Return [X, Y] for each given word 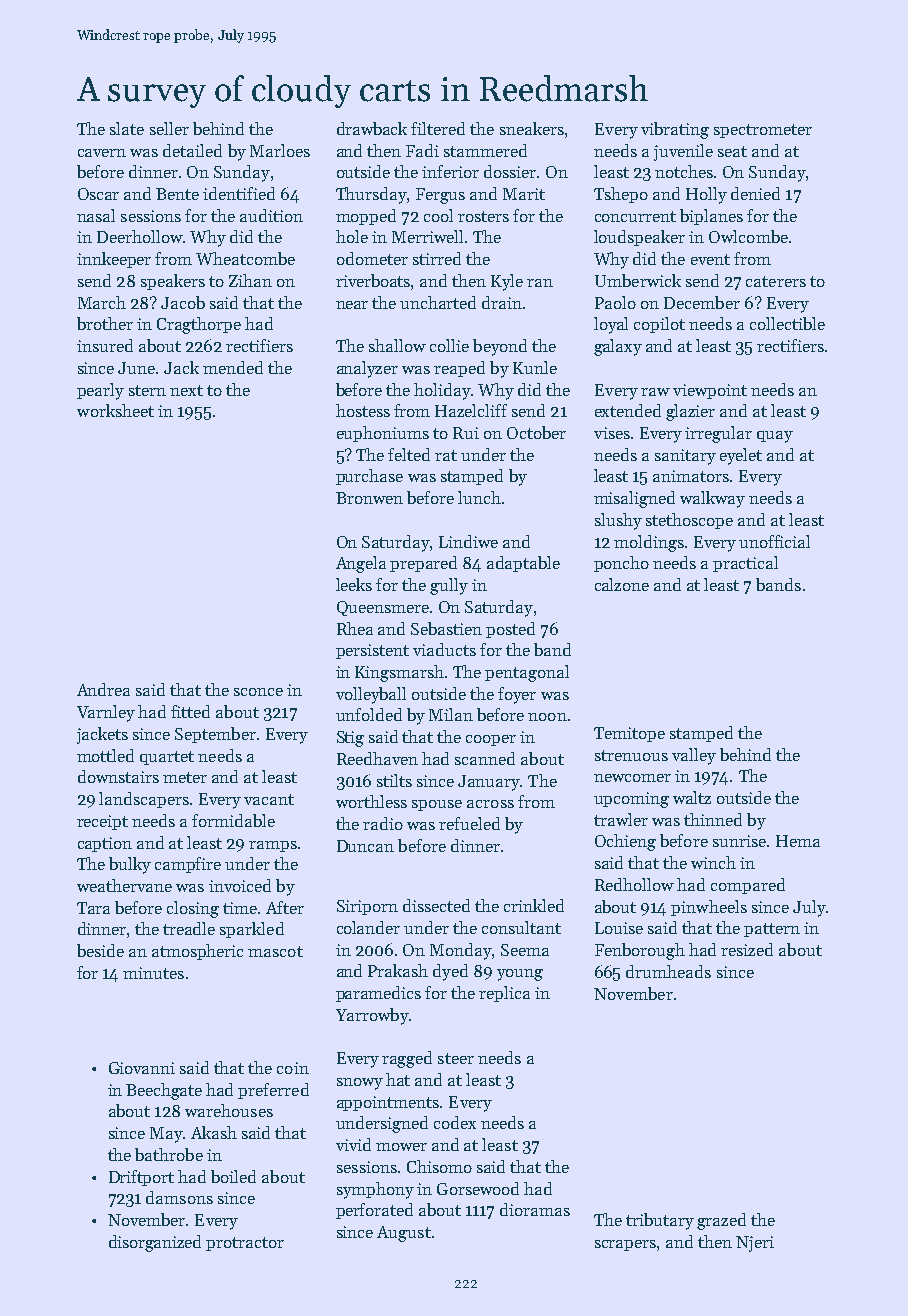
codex [455, 1122]
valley [694, 756]
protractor [245, 1244]
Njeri [755, 1244]
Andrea [103, 689]
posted [510, 630]
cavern [102, 153]
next [186, 390]
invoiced [240, 885]
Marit [524, 194]
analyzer [367, 369]
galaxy [618, 347]
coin [293, 1068]
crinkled [534, 905]
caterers [776, 281]
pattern [772, 930]
